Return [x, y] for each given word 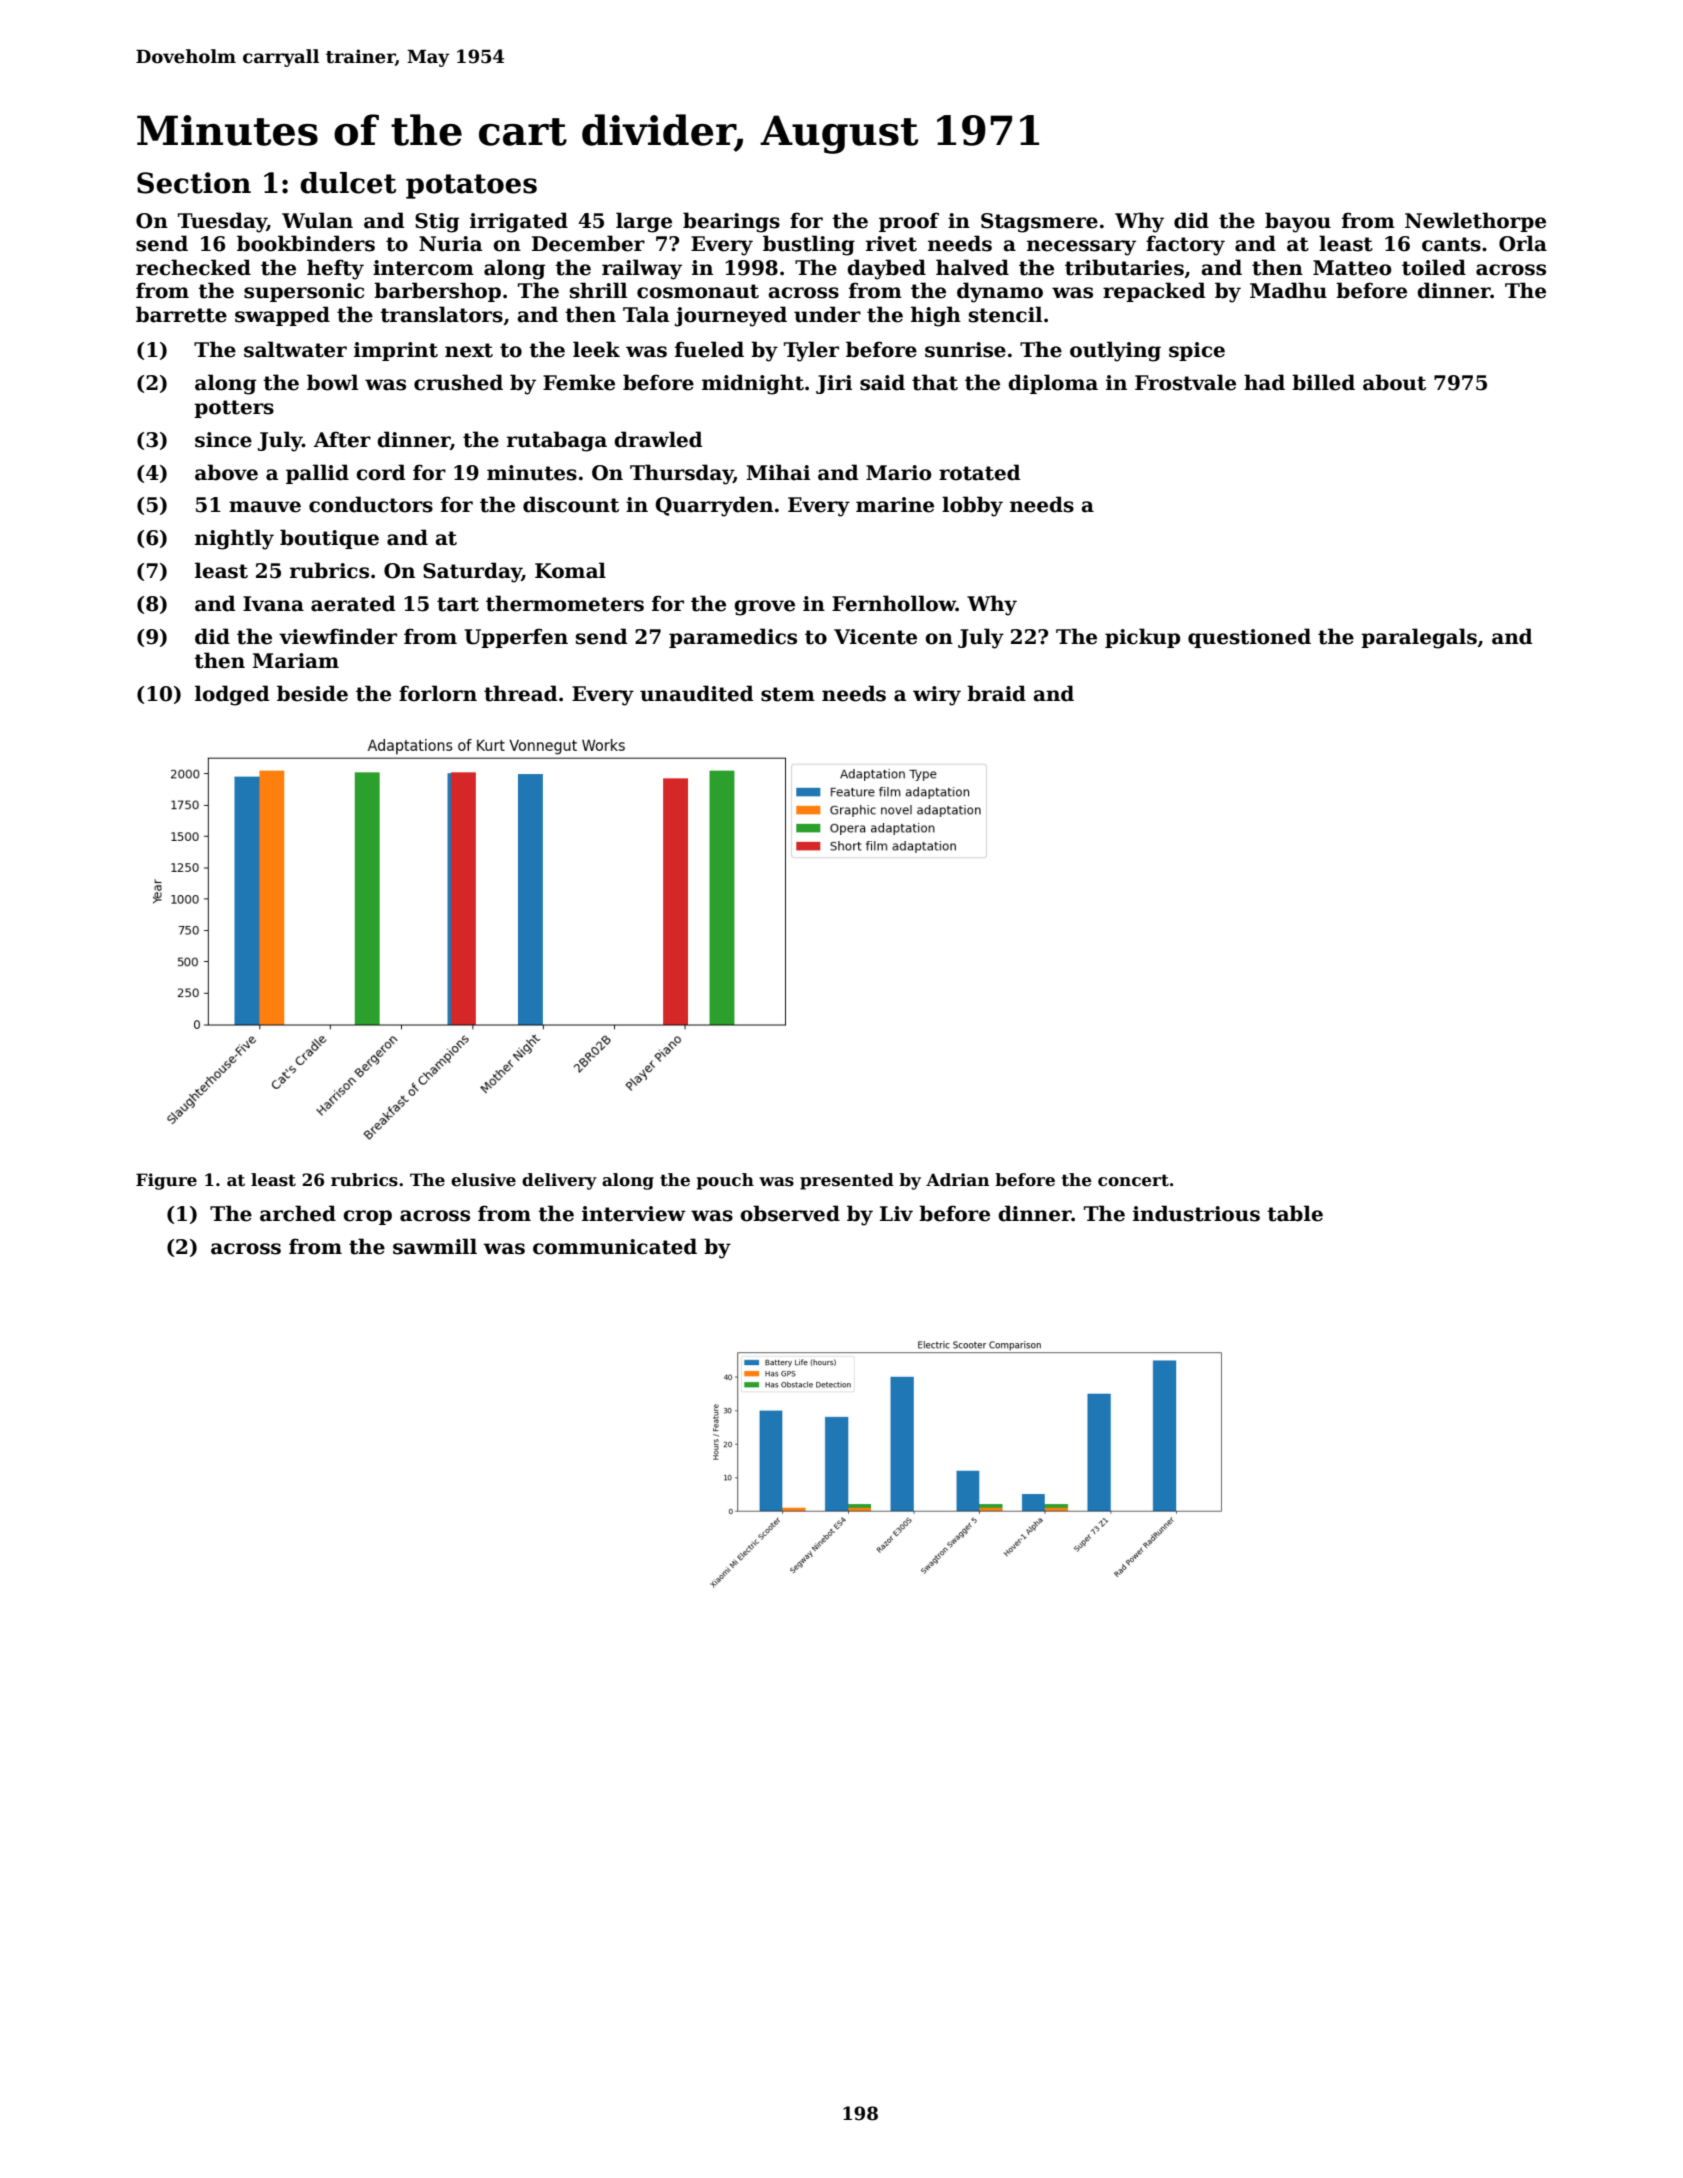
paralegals [1419, 638]
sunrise [965, 350]
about [1394, 382]
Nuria [450, 244]
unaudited [696, 693]
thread [520, 693]
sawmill [435, 1246]
